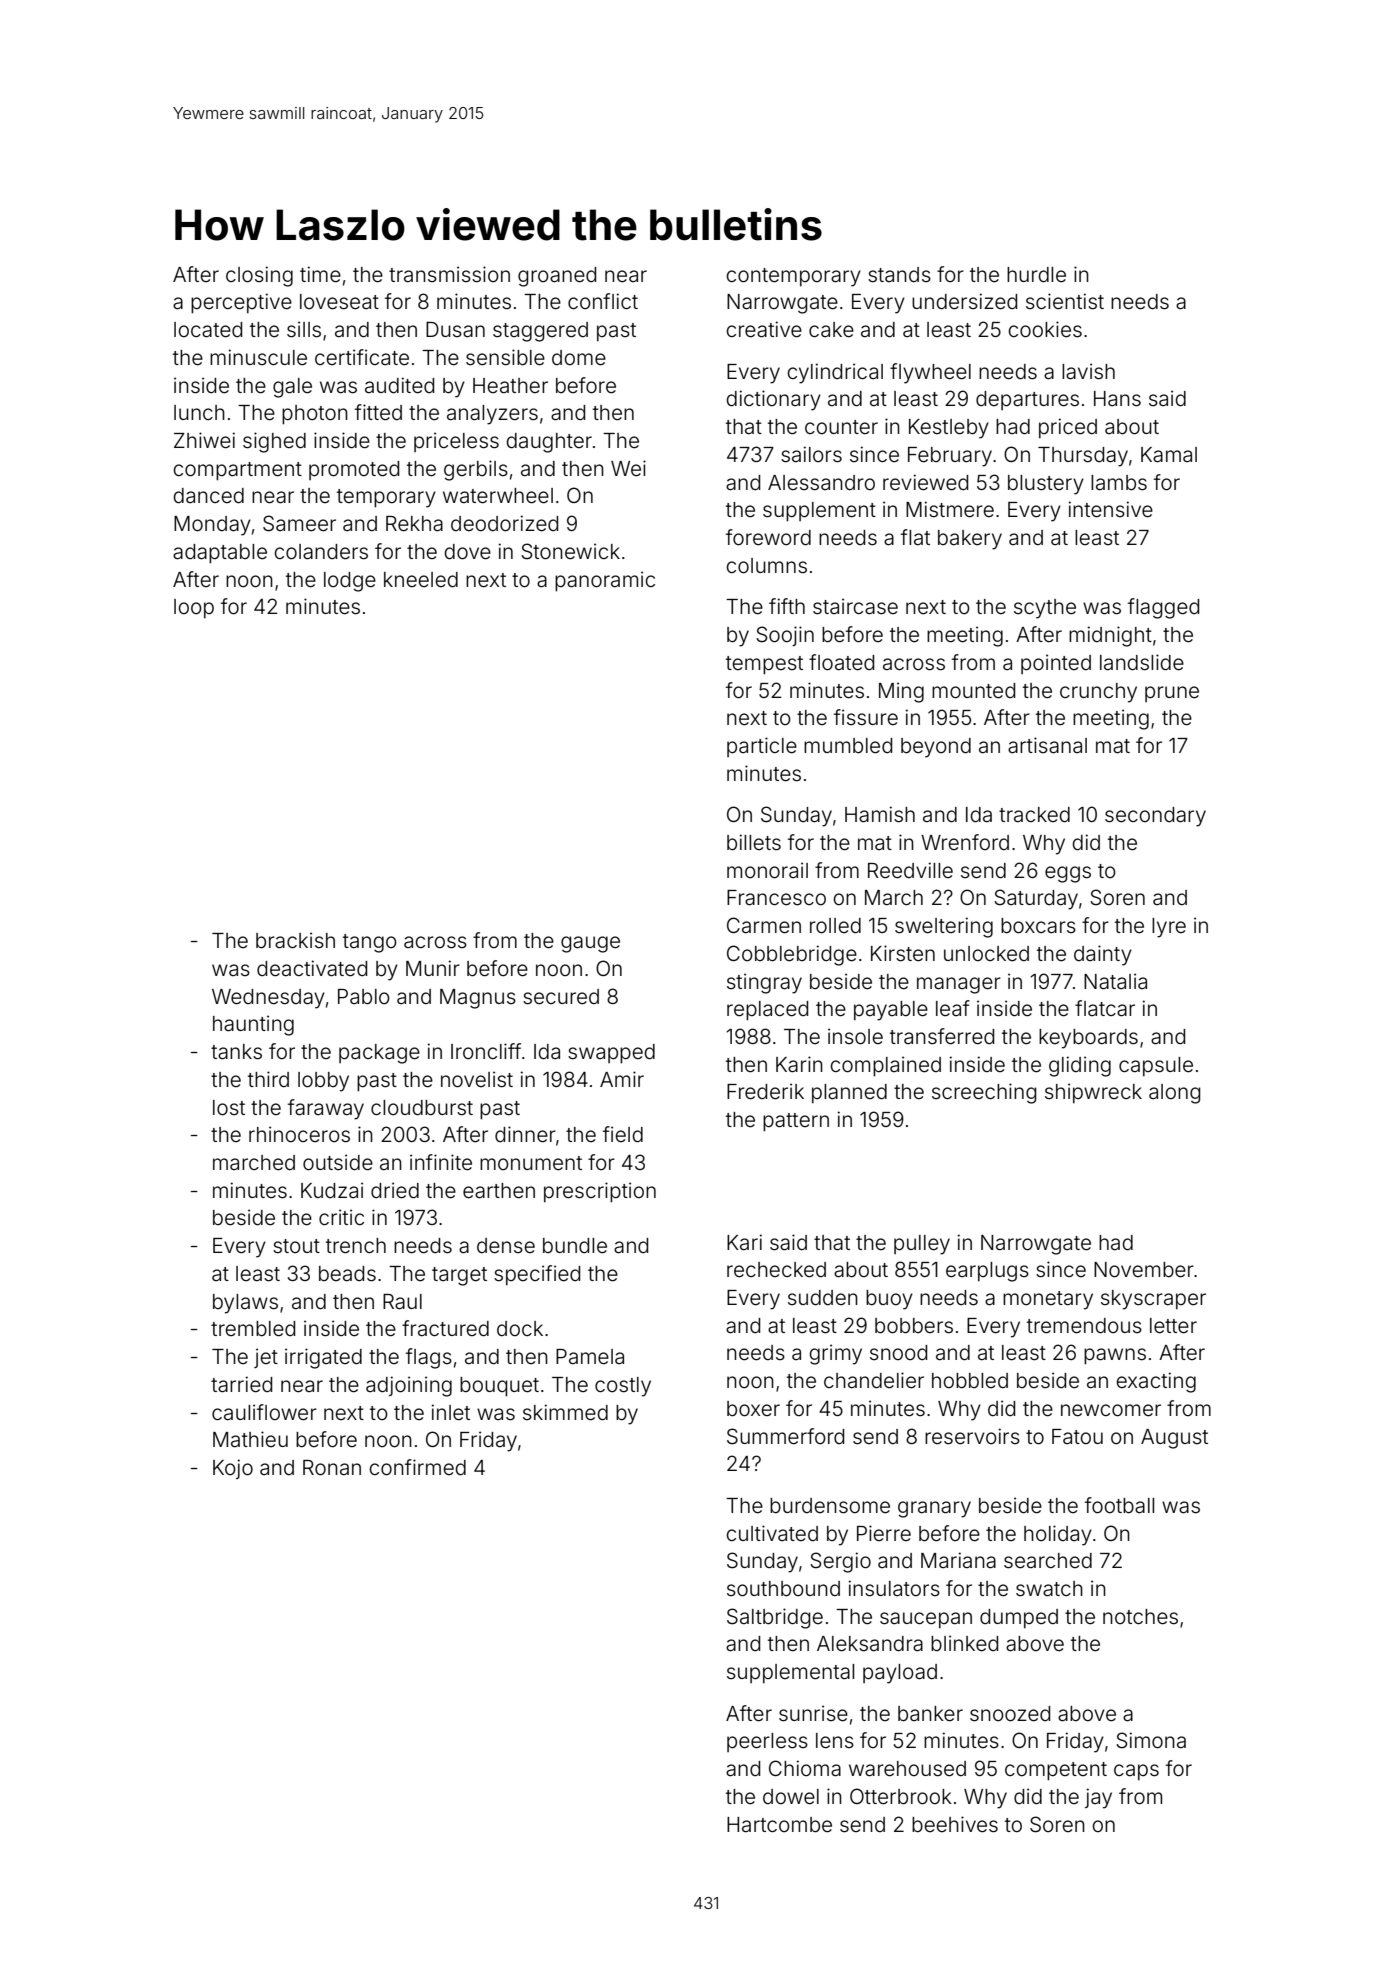 The width and height of the screenshot is (1386, 1969). What do you see at coordinates (791, 1797) in the screenshot?
I see `dowel` at bounding box center [791, 1797].
